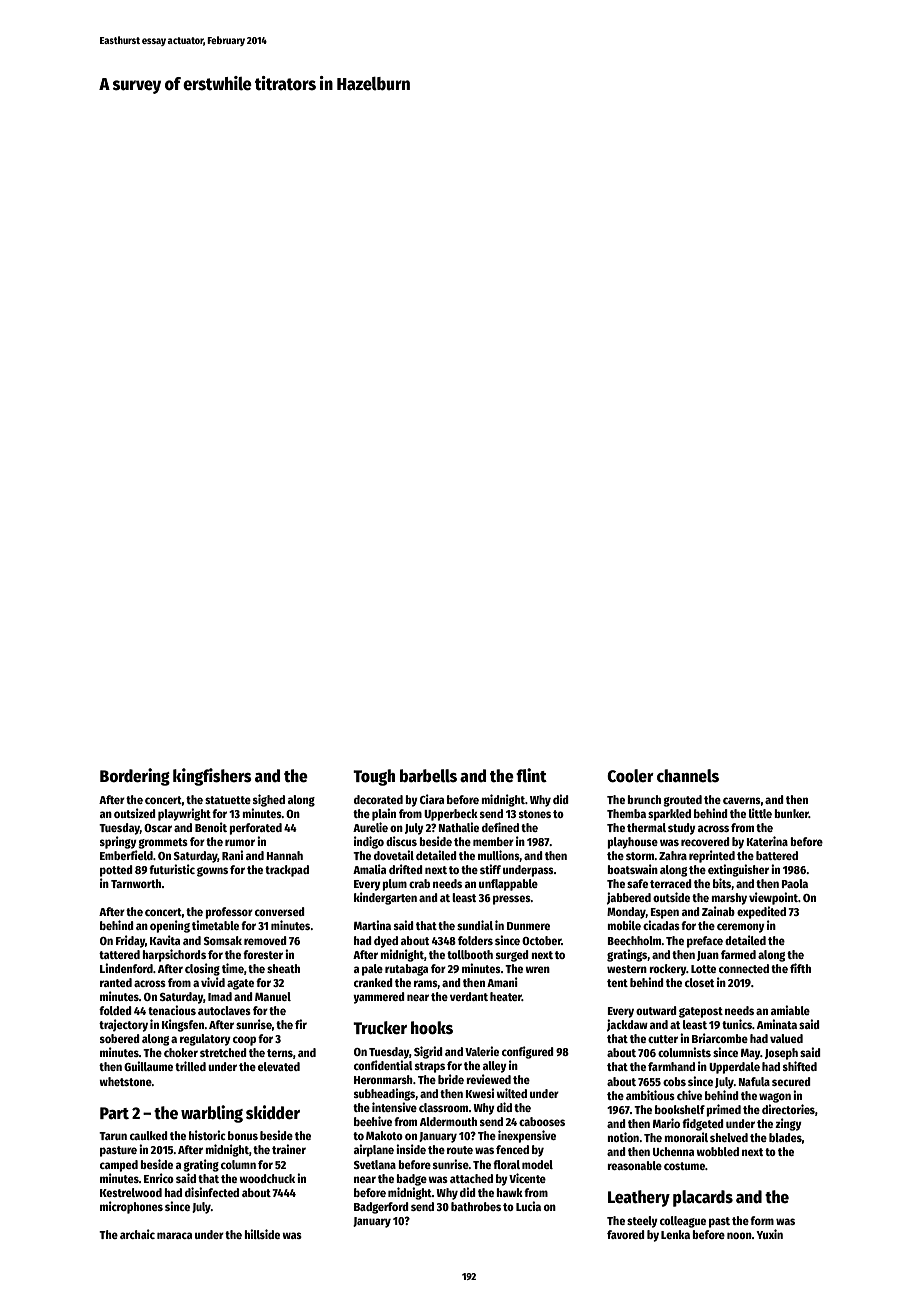 Image resolution: width=924 pixels, height=1308 pixels. Describe the element at coordinates (374, 777) in the image. I see `Tough` at that location.
